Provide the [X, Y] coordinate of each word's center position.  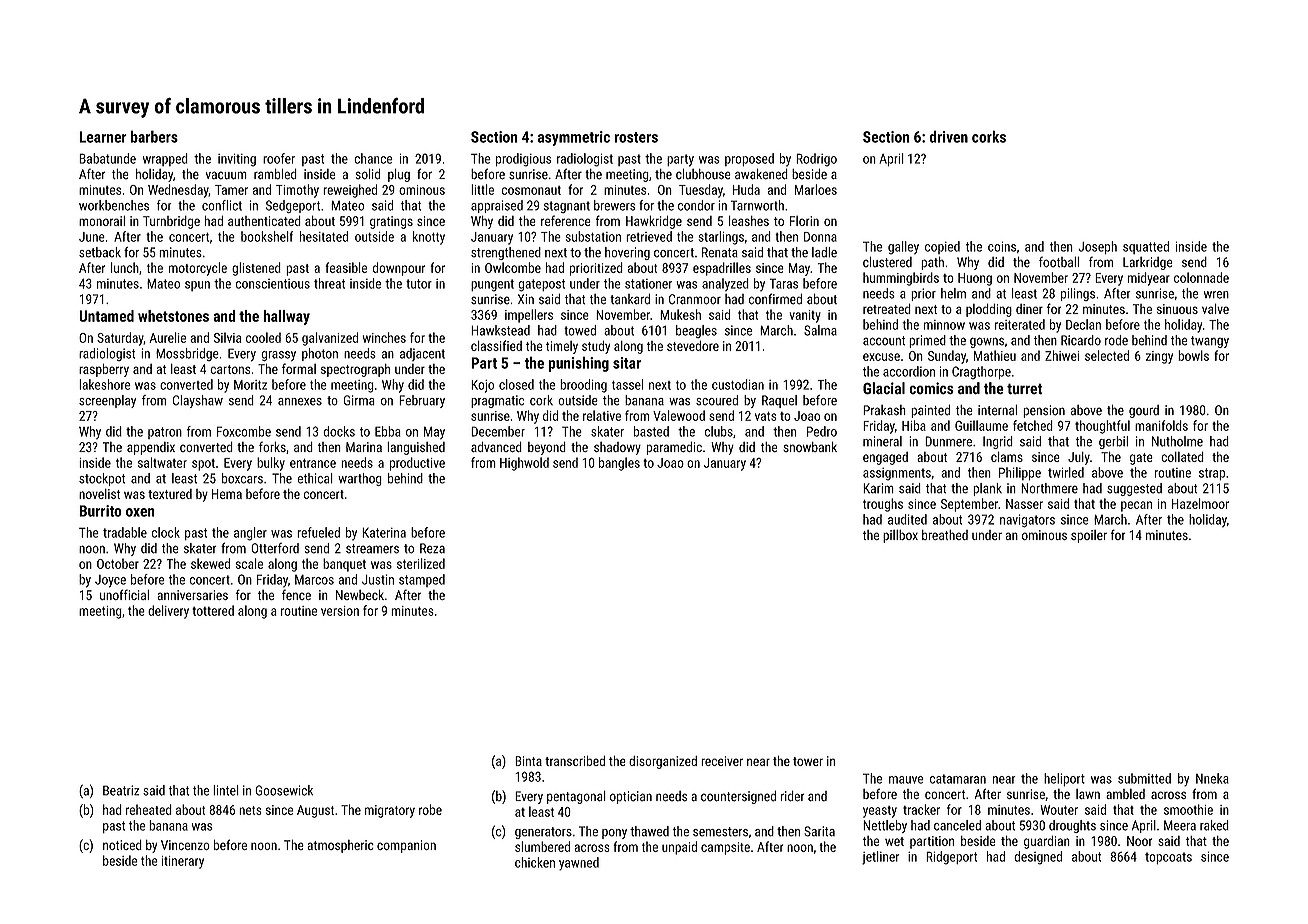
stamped [422, 580]
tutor [419, 284]
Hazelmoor [1200, 503]
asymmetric [574, 138]
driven [948, 136]
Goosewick [284, 790]
